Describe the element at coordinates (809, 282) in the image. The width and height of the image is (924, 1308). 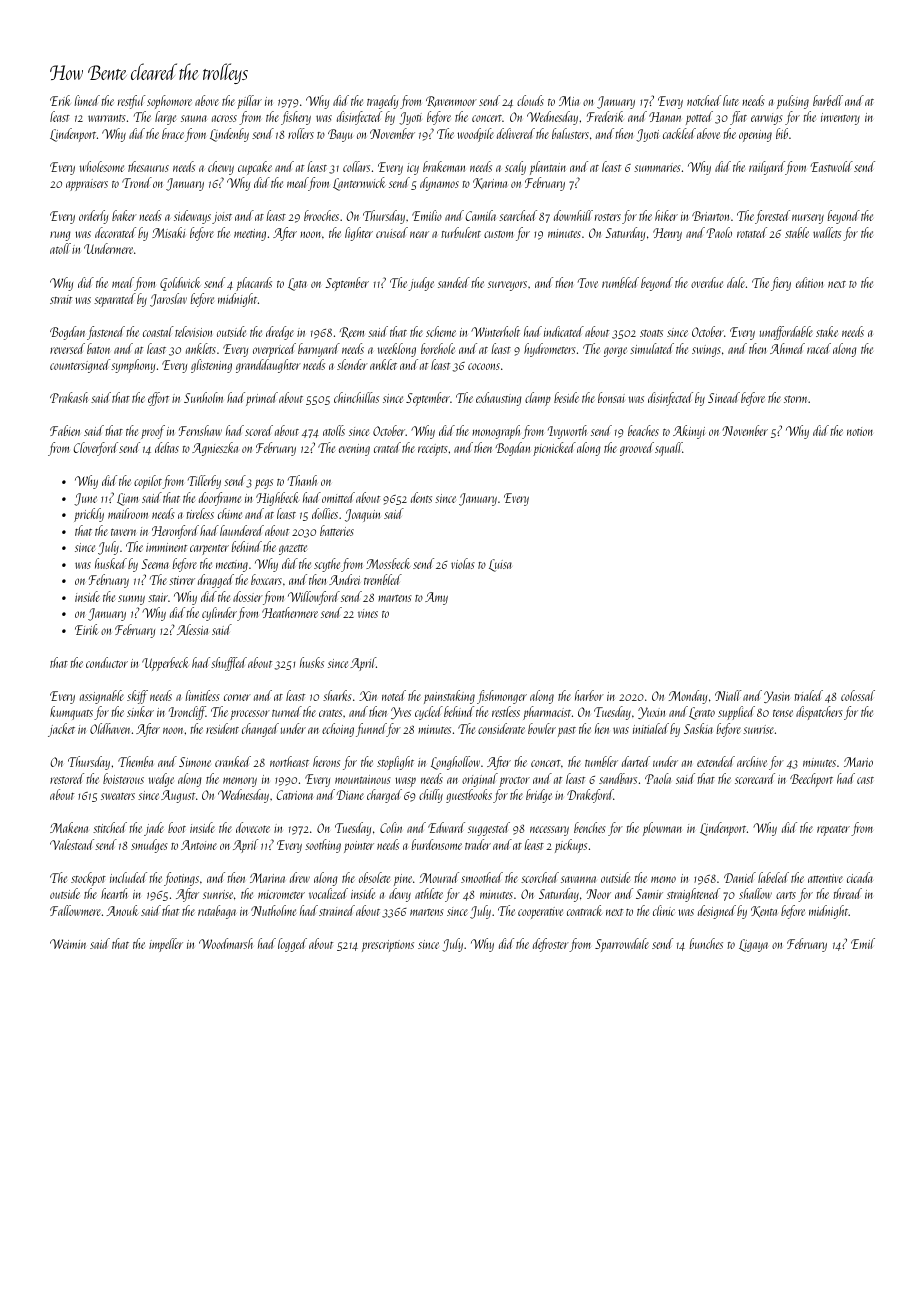
I see `edition` at that location.
